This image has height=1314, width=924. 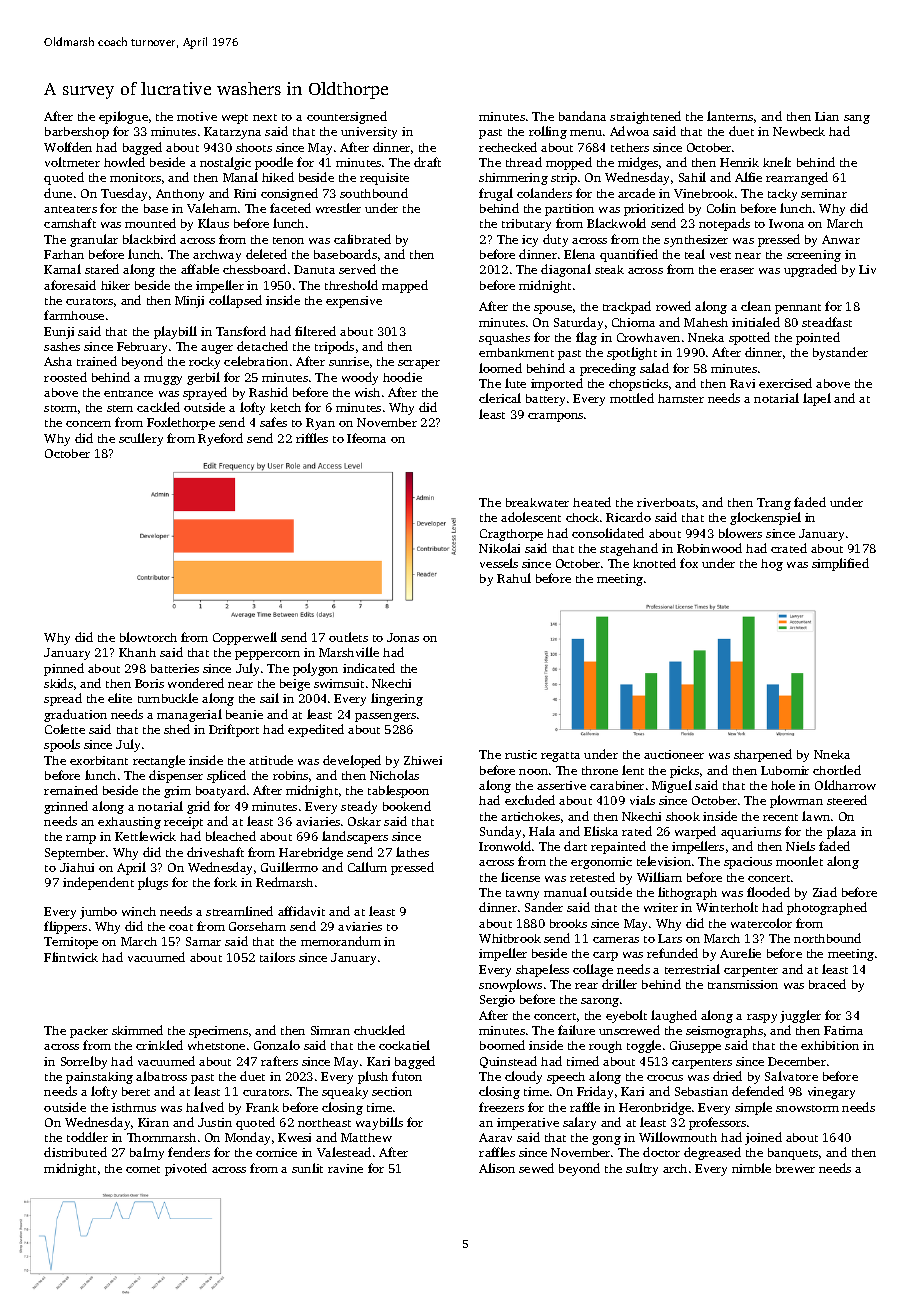 I want to click on comet, so click(x=143, y=1169).
